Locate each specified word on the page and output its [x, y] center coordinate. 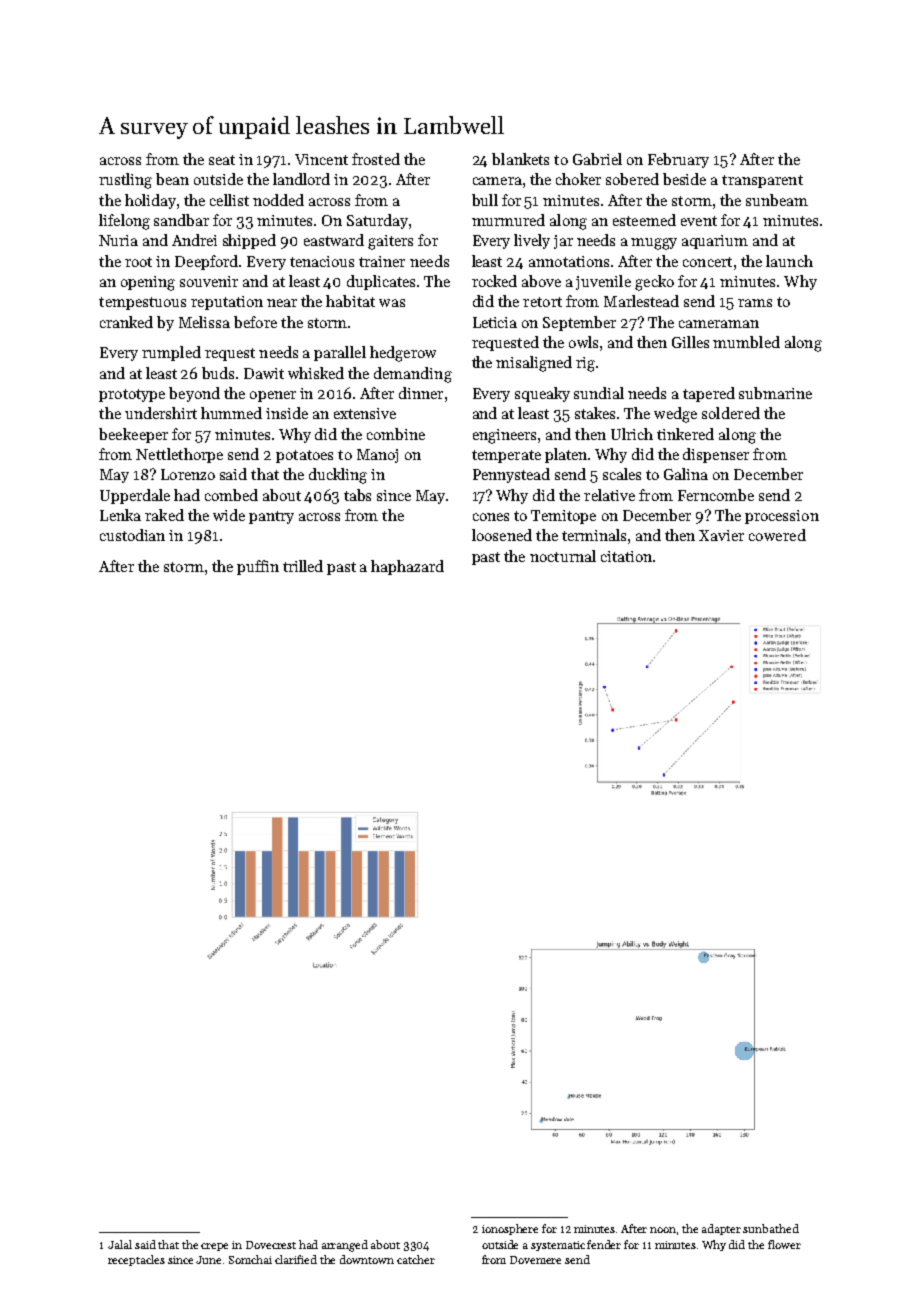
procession [782, 517]
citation [626, 556]
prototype [132, 395]
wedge [675, 415]
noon [663, 1230]
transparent [762, 181]
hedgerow [403, 354]
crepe [214, 1247]
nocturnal [563, 556]
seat [222, 160]
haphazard [407, 567]
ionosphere [510, 1229]
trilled [303, 566]
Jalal [120, 1244]
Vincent [321, 159]
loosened [502, 535]
